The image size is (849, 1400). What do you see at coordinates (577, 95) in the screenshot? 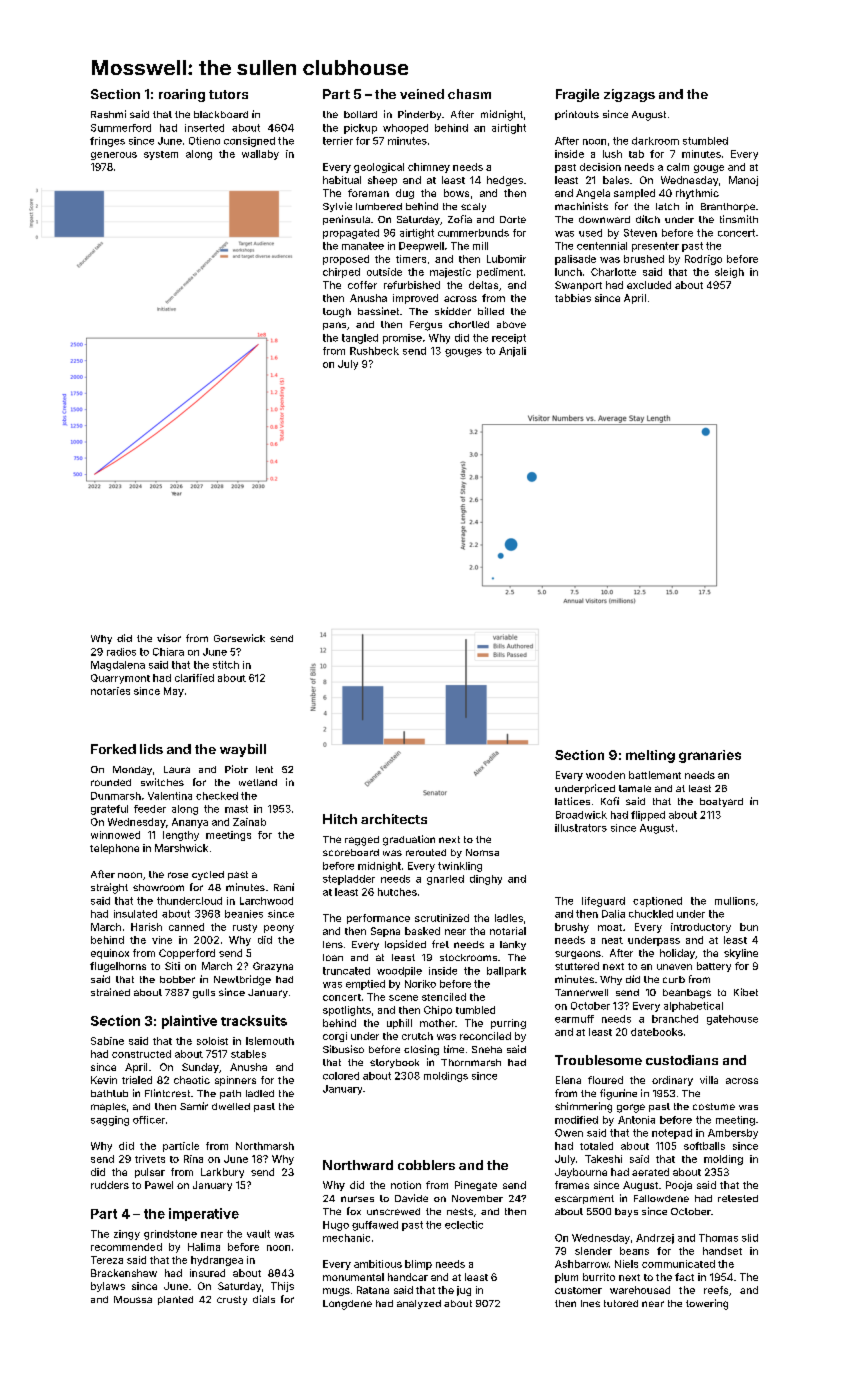
I see `Fragile` at bounding box center [577, 95].
